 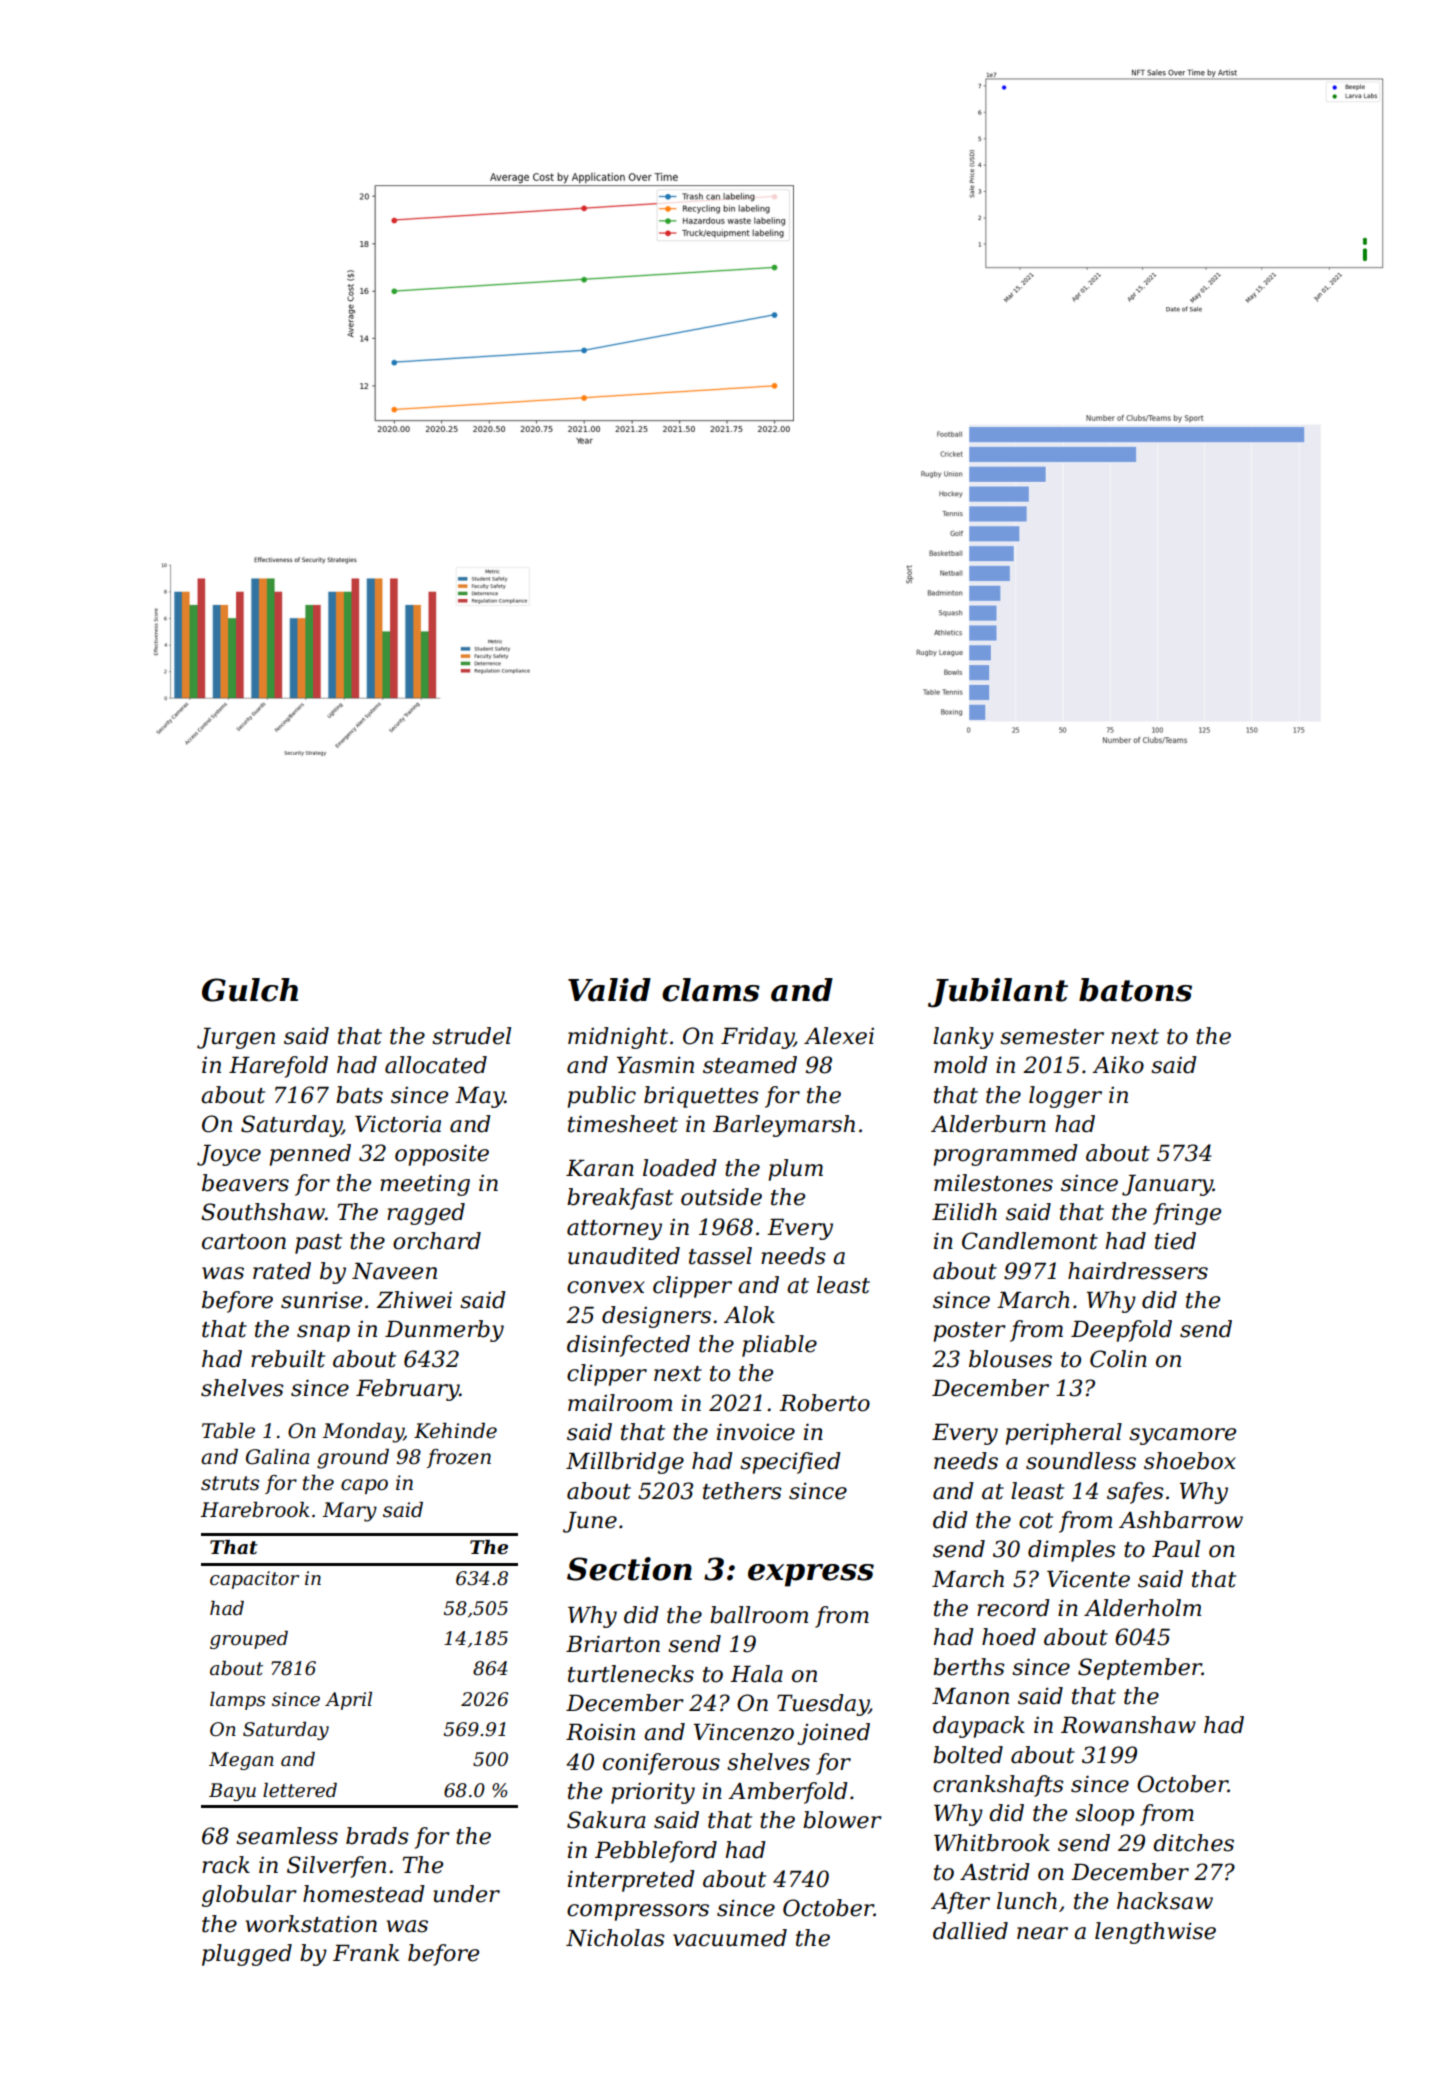 I want to click on Dunmerby, so click(x=444, y=1331).
